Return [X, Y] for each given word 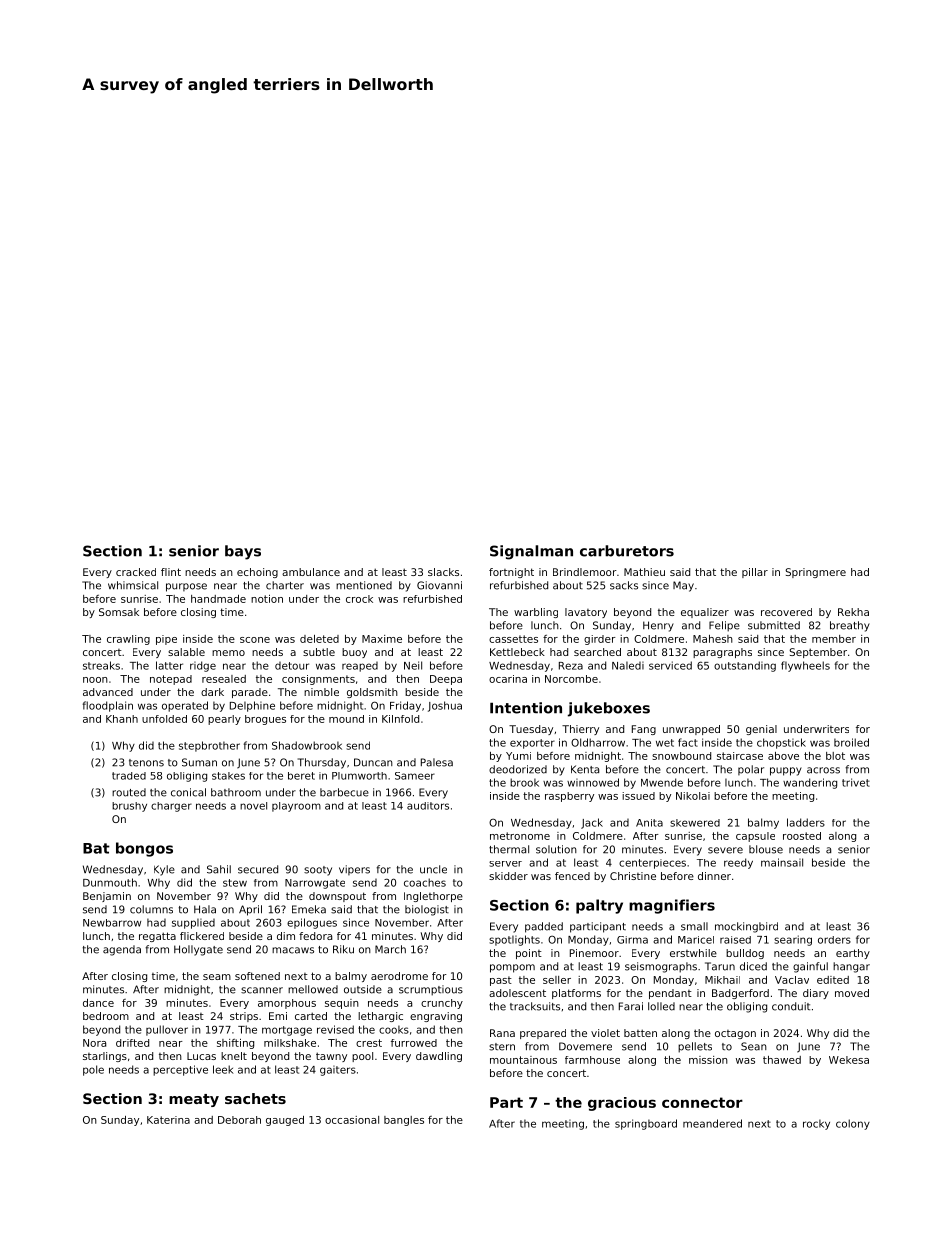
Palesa [437, 762]
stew [235, 883]
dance [98, 1003]
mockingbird [746, 927]
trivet [856, 782]
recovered [786, 612]
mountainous [523, 1060]
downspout [337, 897]
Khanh [122, 719]
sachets [255, 1098]
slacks [443, 572]
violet [605, 1033]
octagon [735, 1034]
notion [267, 599]
